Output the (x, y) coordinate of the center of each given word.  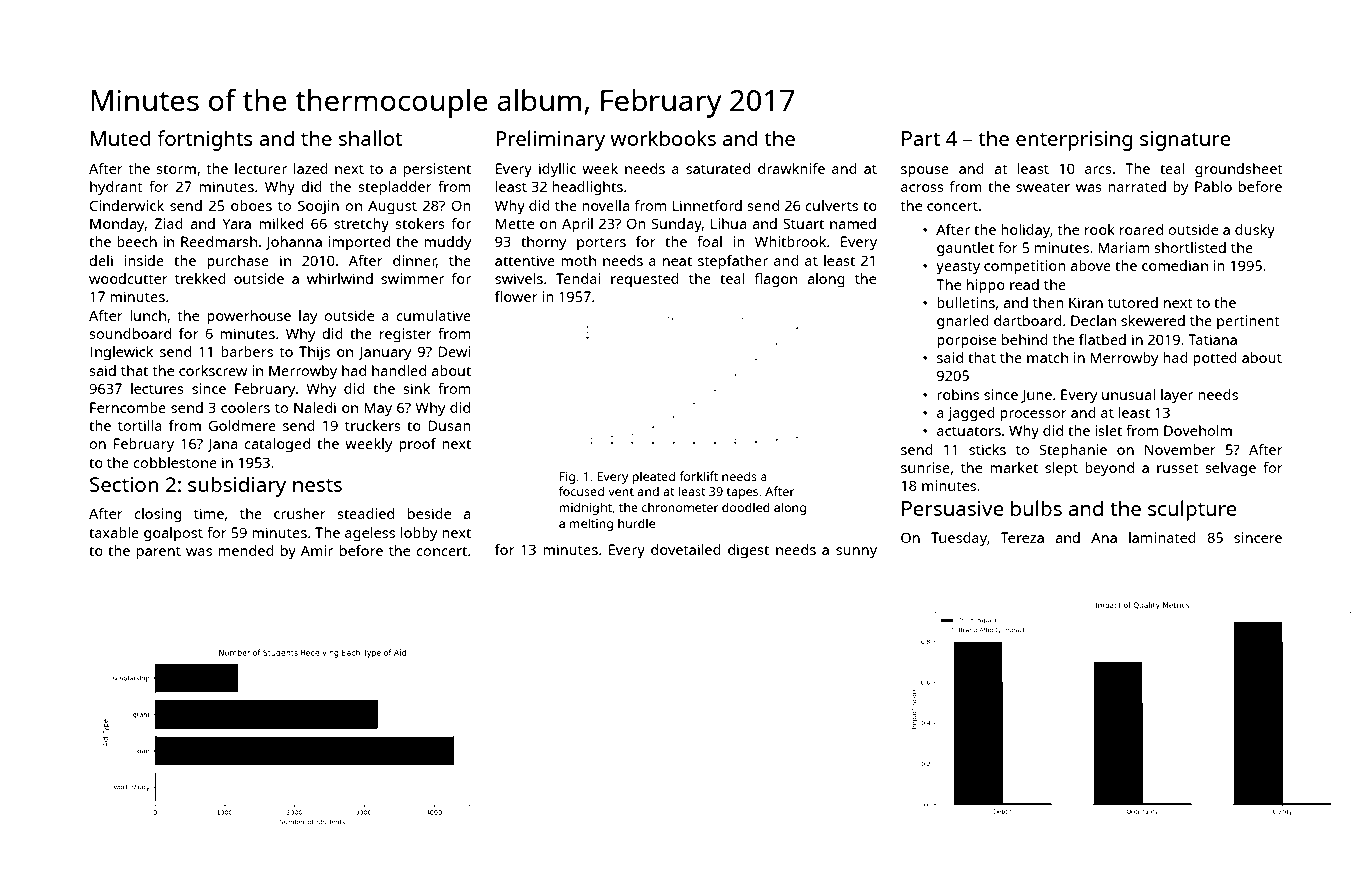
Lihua (728, 223)
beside (429, 513)
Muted (121, 138)
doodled (746, 507)
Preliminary (550, 140)
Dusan (449, 425)
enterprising (1074, 141)
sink (416, 388)
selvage (1230, 469)
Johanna (293, 243)
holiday (1025, 231)
